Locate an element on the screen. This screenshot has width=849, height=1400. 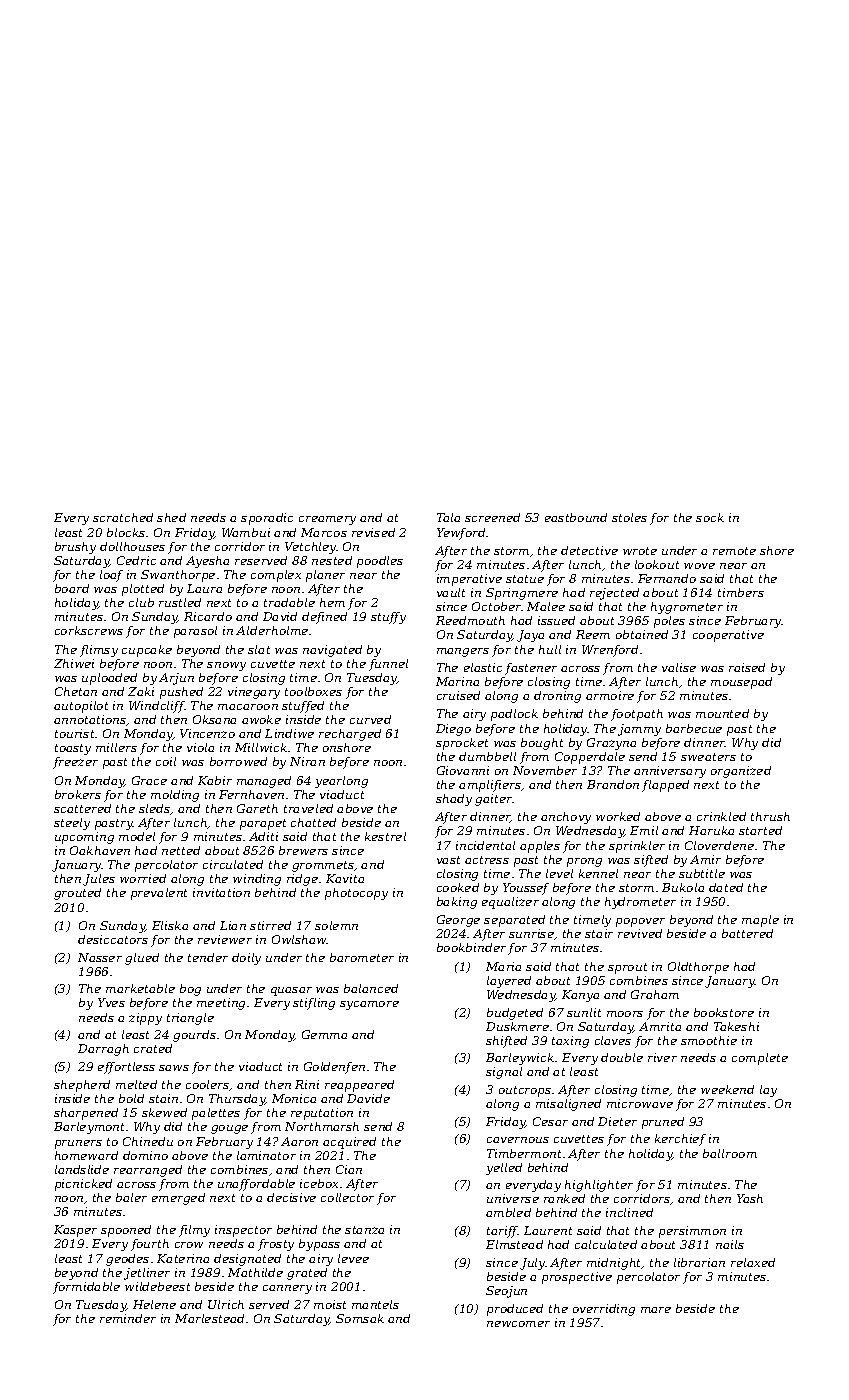
Giovanni is located at coordinates (463, 770).
